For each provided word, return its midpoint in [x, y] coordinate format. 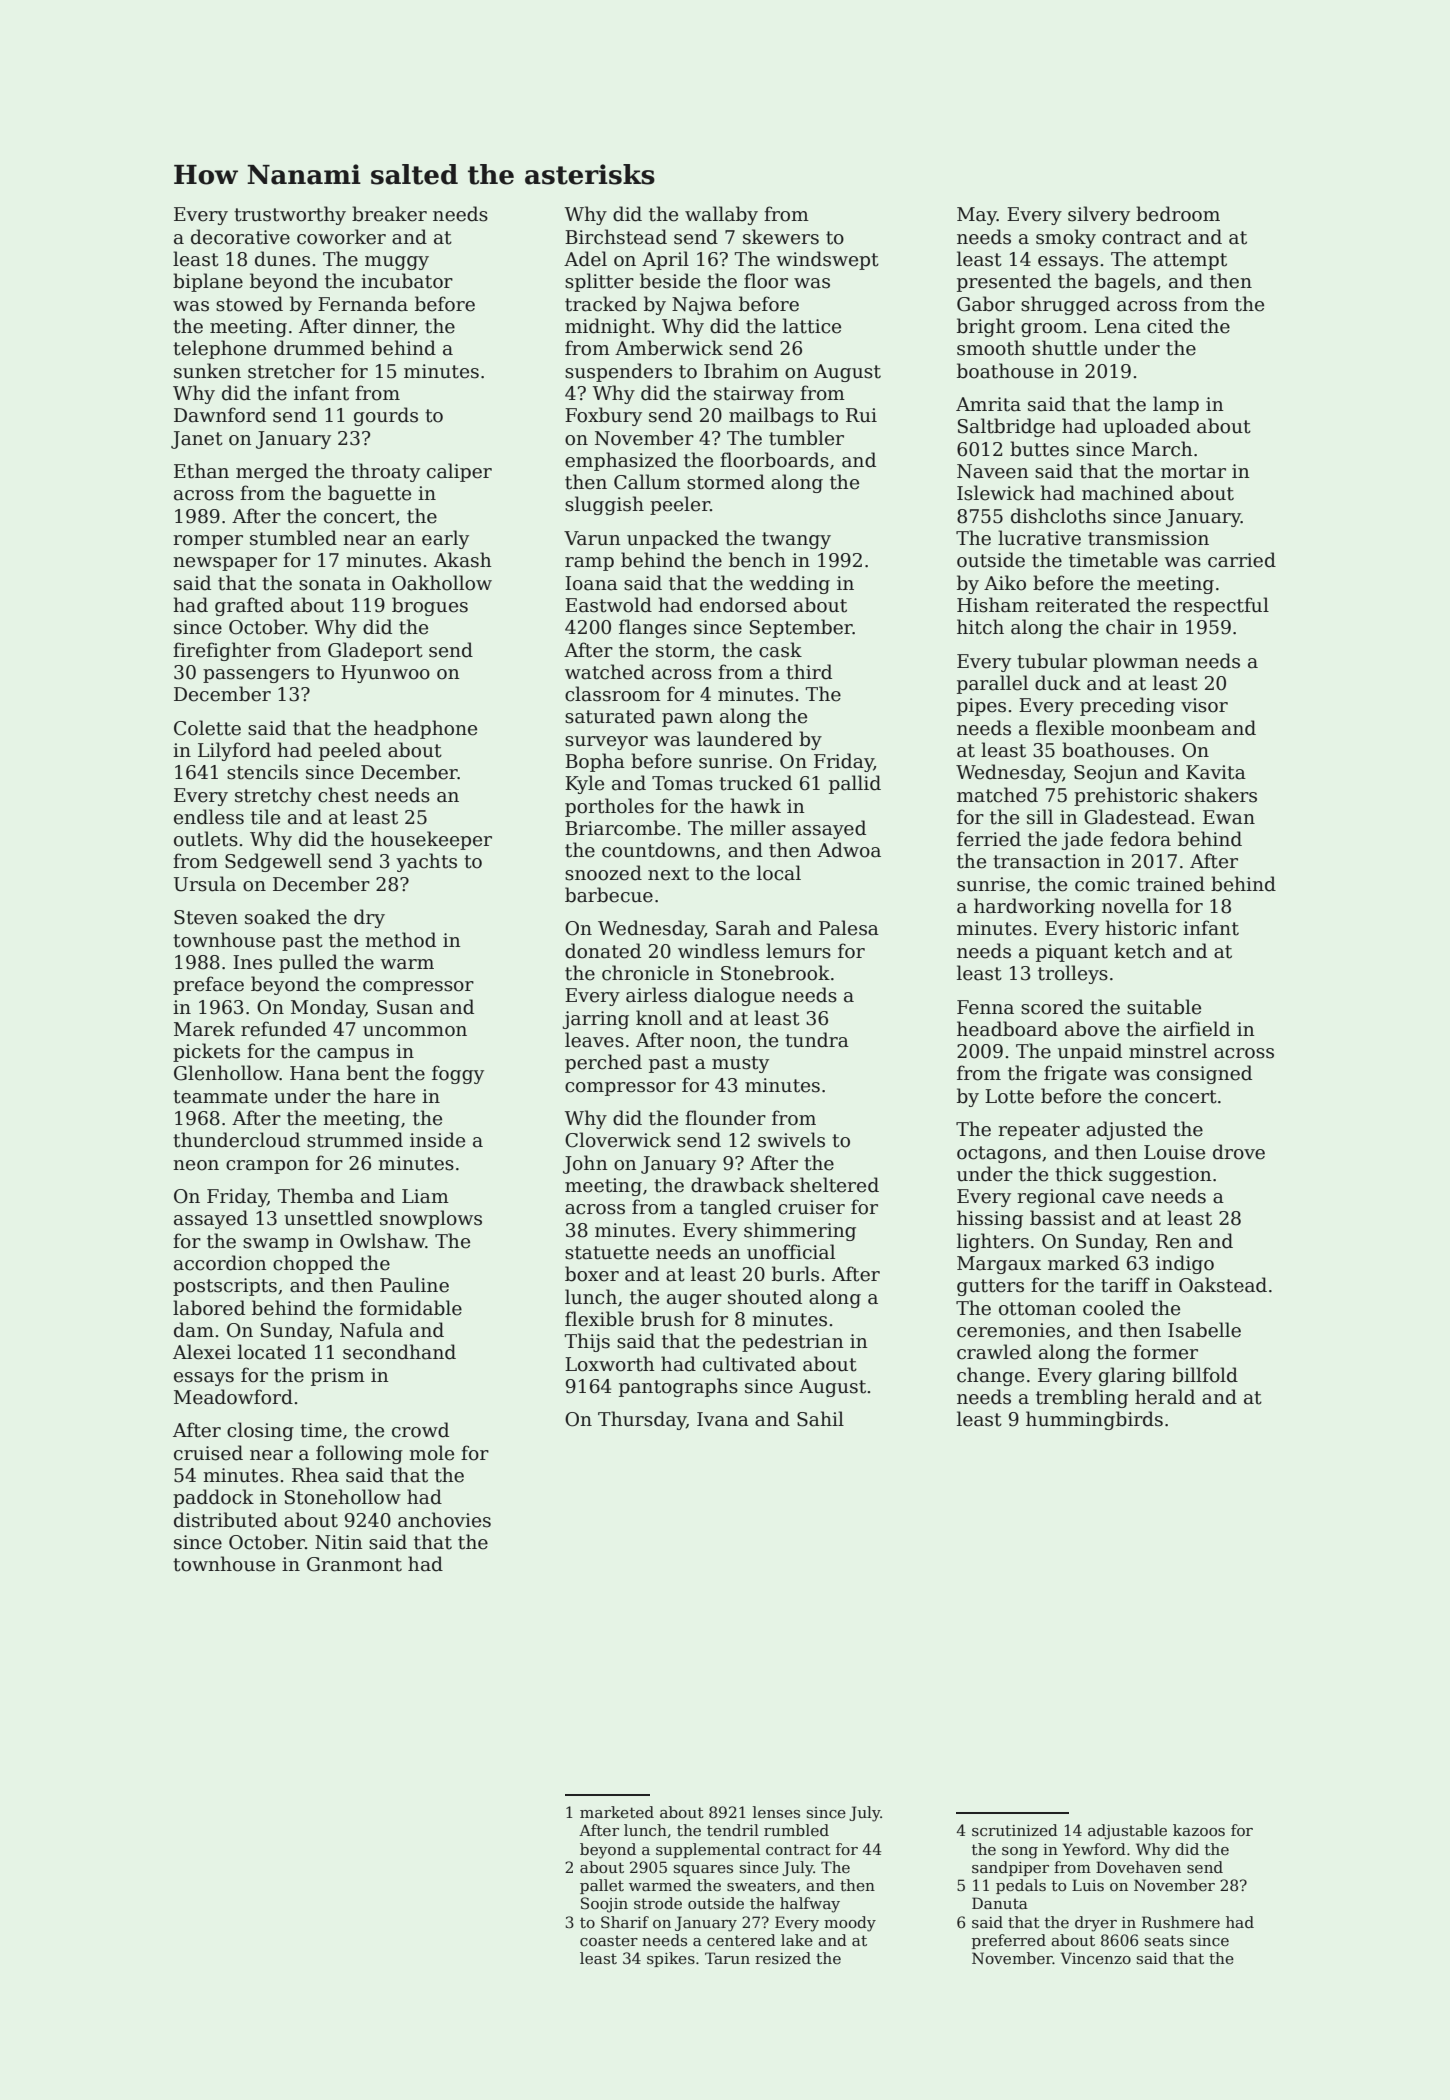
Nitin [339, 1542]
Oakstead [1223, 1285]
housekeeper [431, 840]
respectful [1221, 606]
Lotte [1009, 1096]
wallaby [721, 215]
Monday [328, 1008]
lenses [776, 1812]
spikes [671, 1959]
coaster [609, 1941]
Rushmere [1181, 1922]
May [977, 216]
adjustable [1127, 1832]
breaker [389, 214]
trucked [755, 783]
